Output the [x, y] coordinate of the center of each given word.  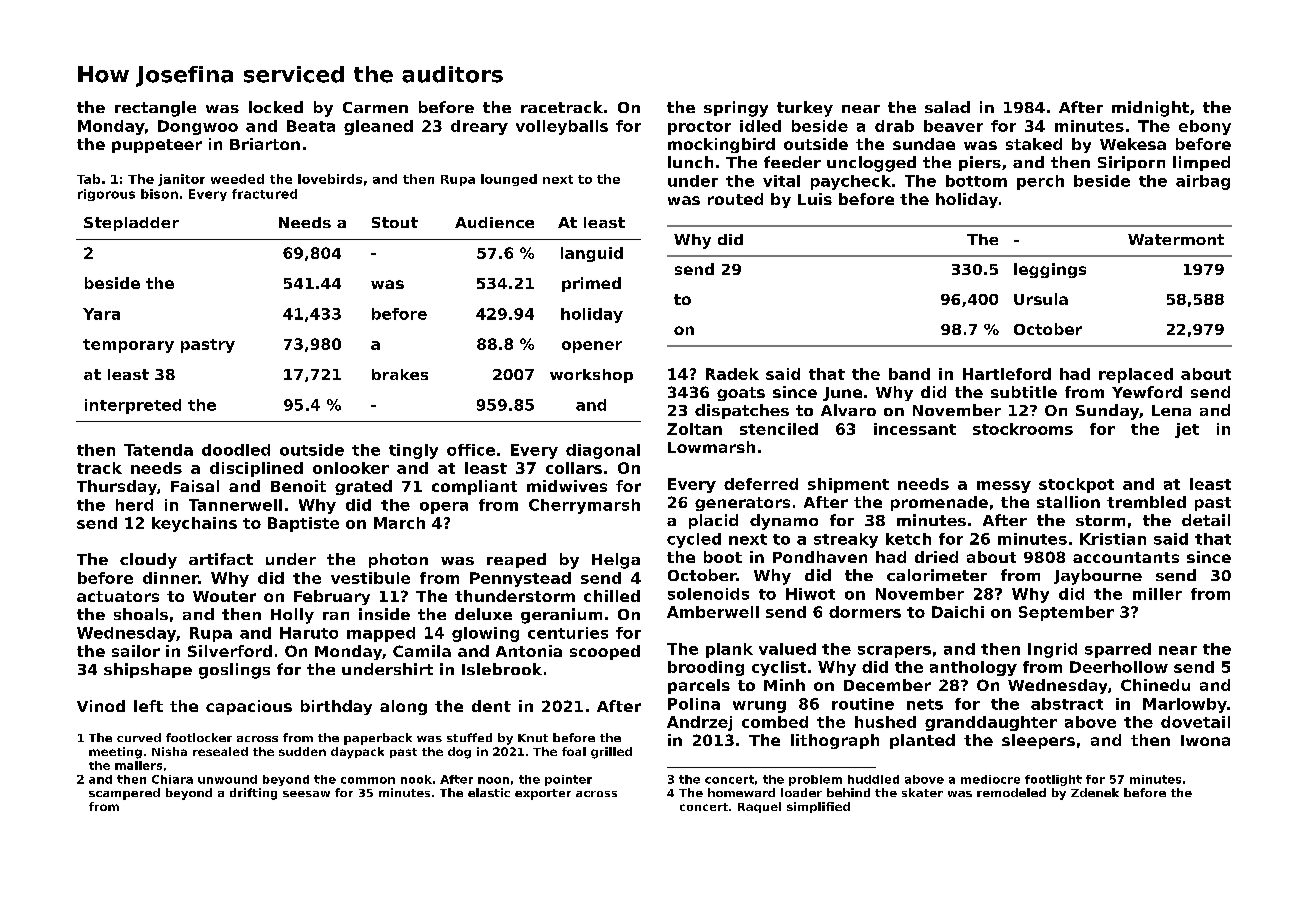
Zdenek [1095, 792]
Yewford [1147, 392]
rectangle [155, 109]
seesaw [306, 794]
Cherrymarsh [584, 506]
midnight [1150, 109]
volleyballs [562, 127]
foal [574, 751]
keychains [194, 524]
